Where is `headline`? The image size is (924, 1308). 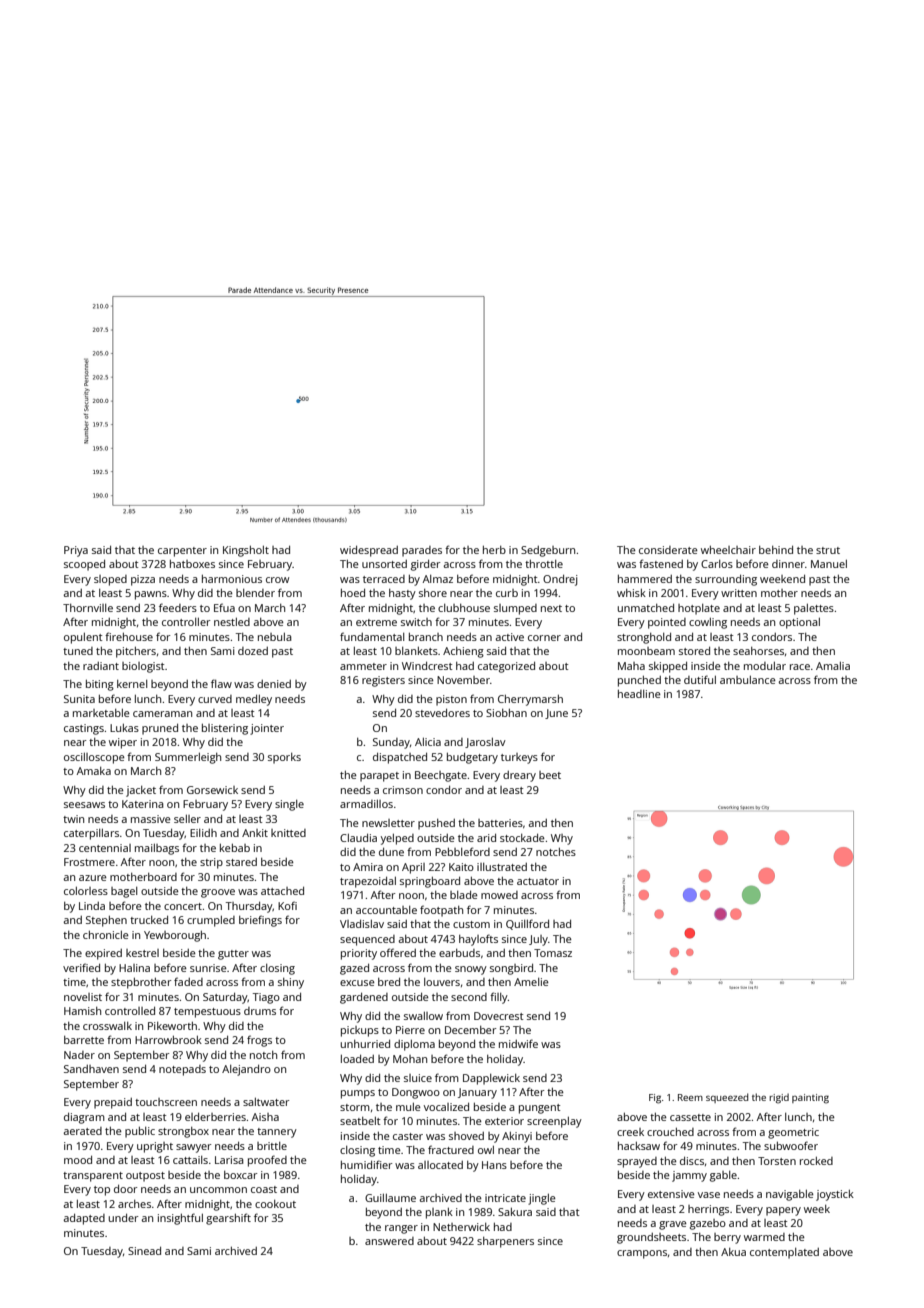 headline is located at coordinates (639, 694).
